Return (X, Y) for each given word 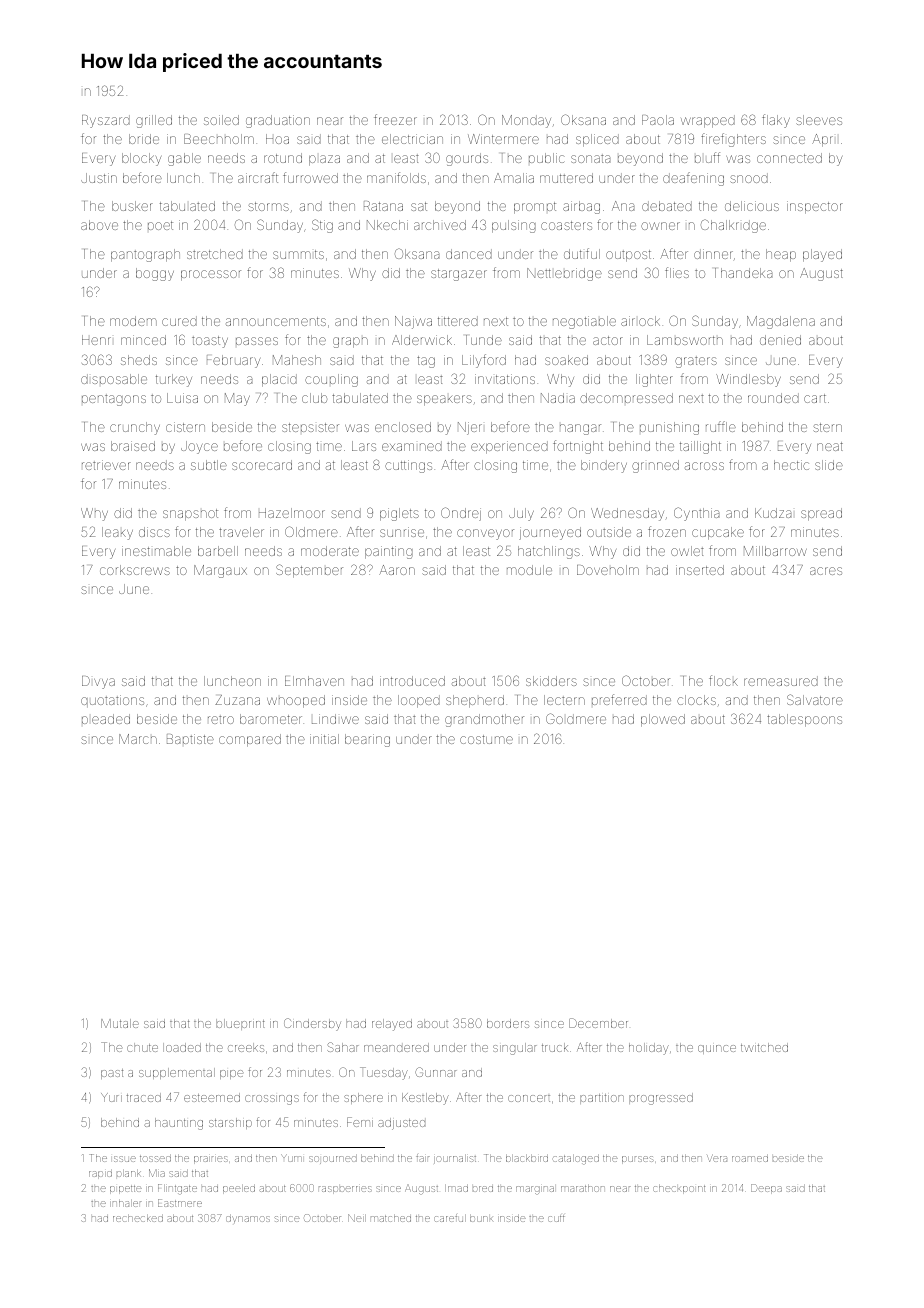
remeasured (781, 681)
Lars (364, 446)
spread (821, 514)
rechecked (138, 1218)
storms (268, 206)
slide (829, 465)
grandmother (484, 720)
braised (133, 446)
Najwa (413, 322)
